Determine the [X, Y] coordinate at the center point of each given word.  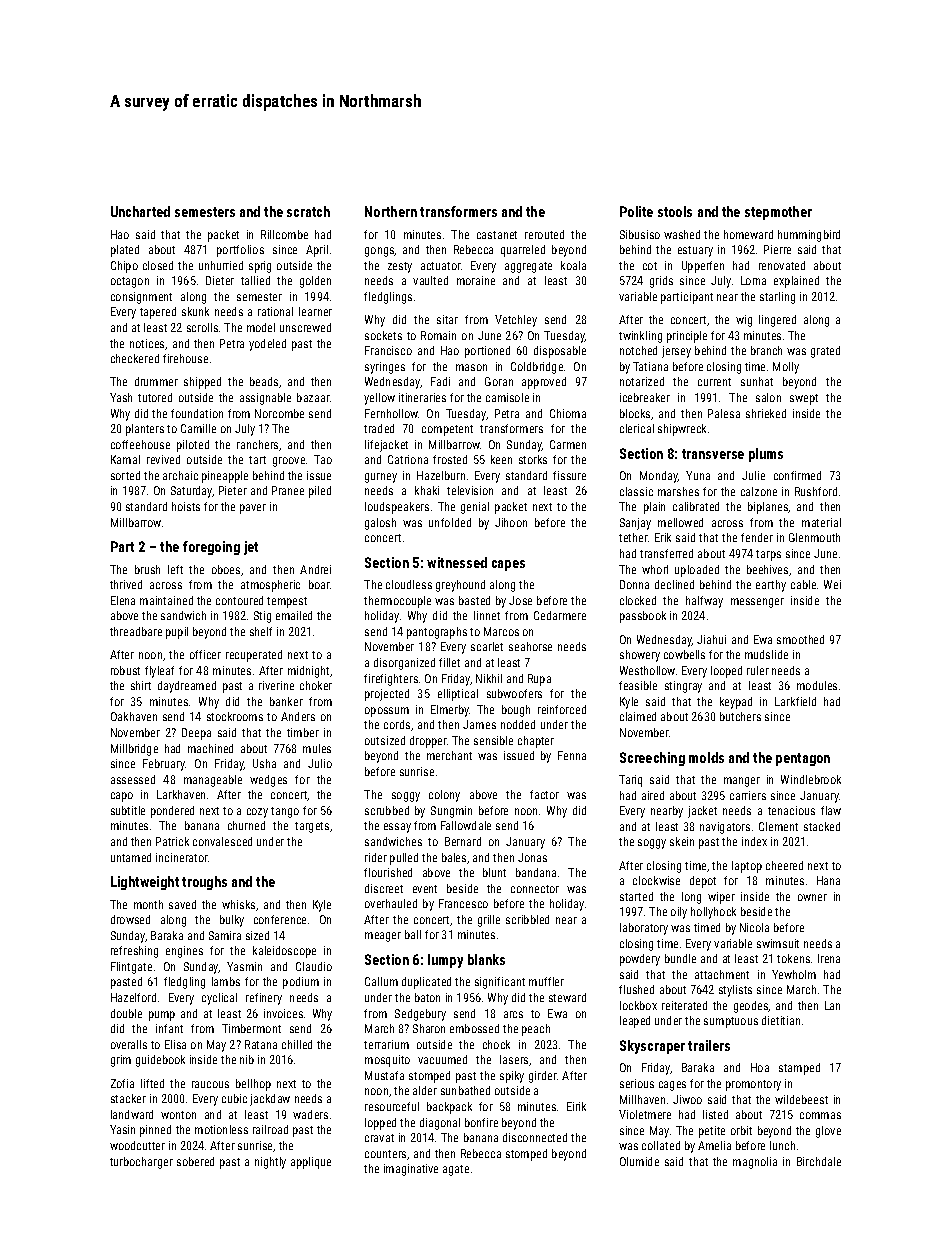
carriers [748, 795]
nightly [270, 1163]
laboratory [644, 929]
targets [312, 827]
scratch [308, 211]
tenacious [791, 810]
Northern [391, 211]
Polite [636, 211]
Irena [829, 958]
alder [425, 1090]
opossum [387, 712]
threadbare [136, 631]
